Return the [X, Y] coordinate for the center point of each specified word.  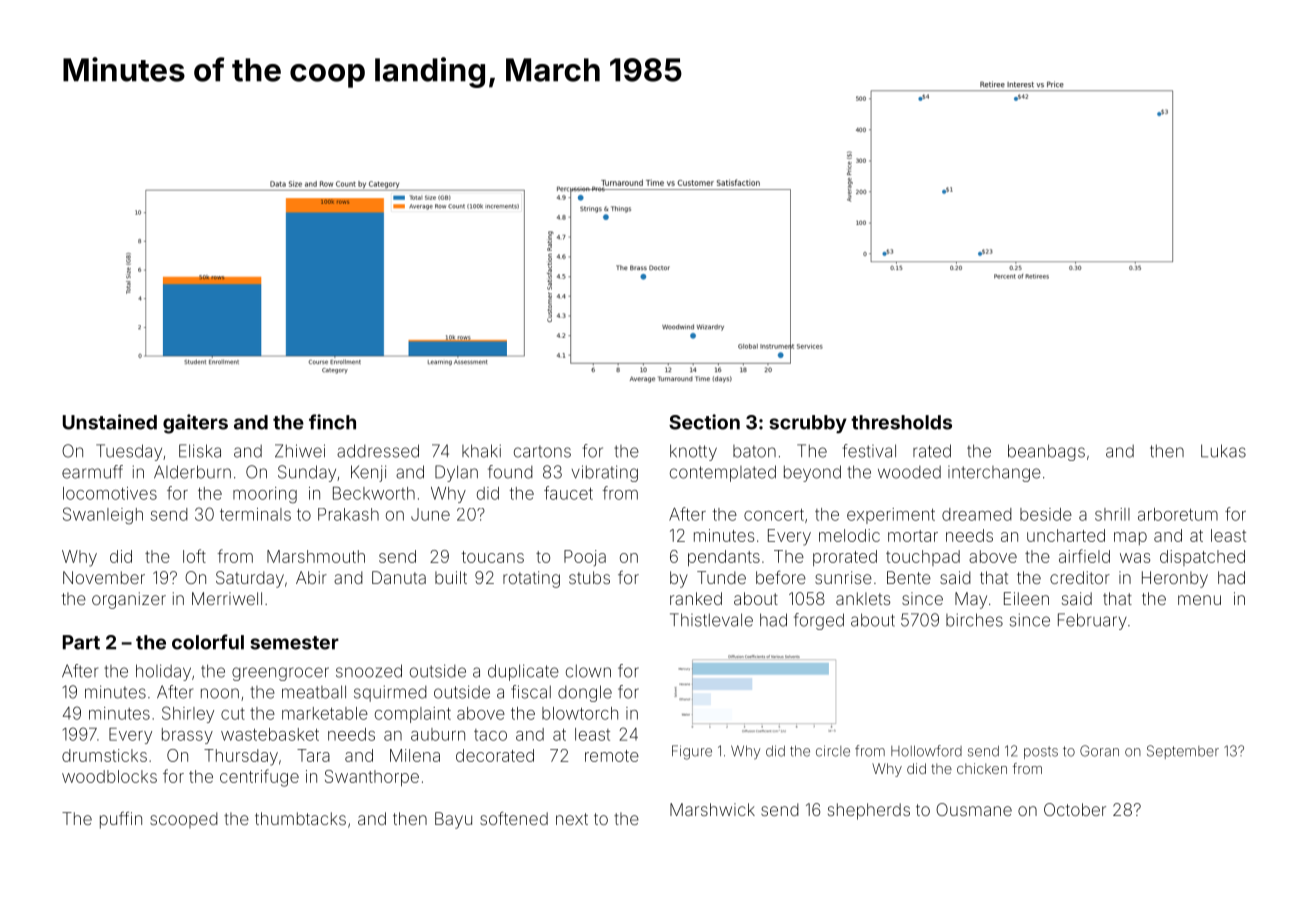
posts [1041, 752]
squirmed [390, 693]
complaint [413, 715]
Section [704, 422]
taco [490, 735]
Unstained [110, 422]
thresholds [901, 422]
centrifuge [259, 778]
